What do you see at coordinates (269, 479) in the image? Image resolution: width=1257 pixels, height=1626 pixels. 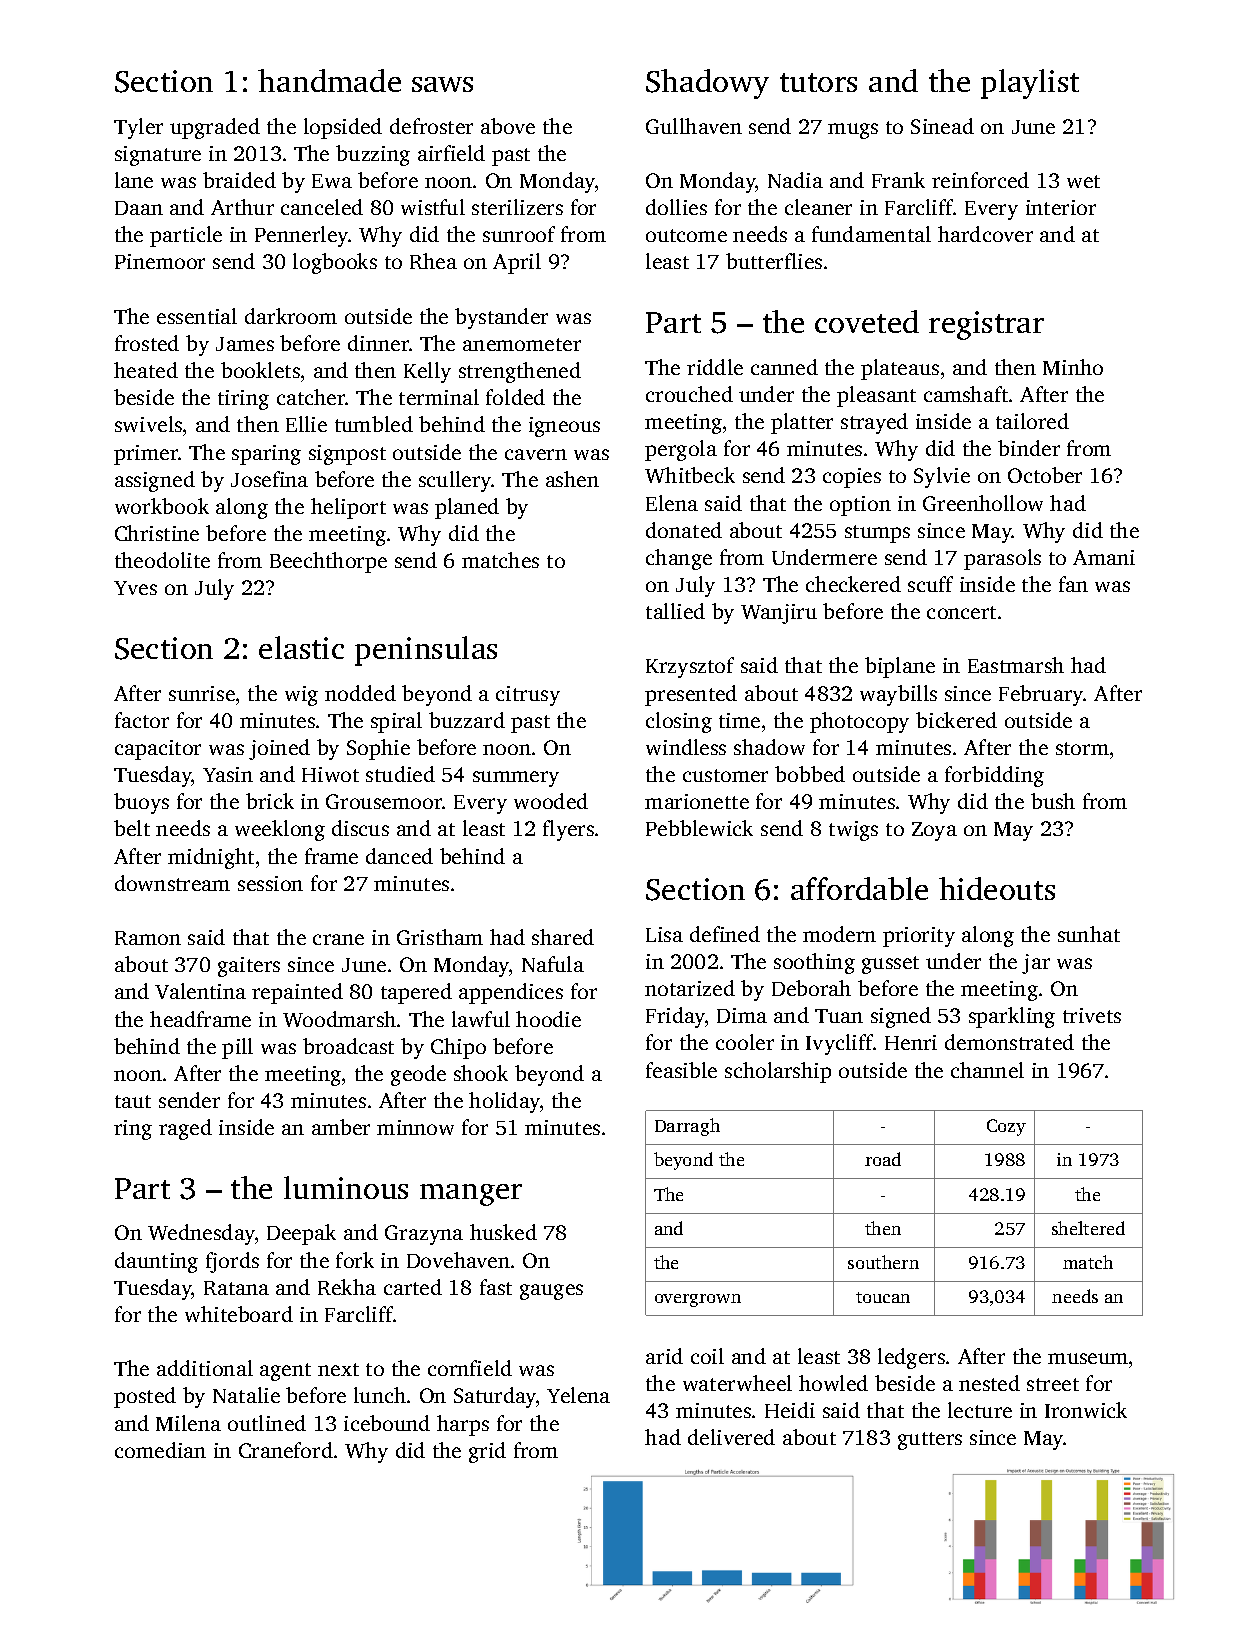 I see `Josefina` at bounding box center [269, 479].
